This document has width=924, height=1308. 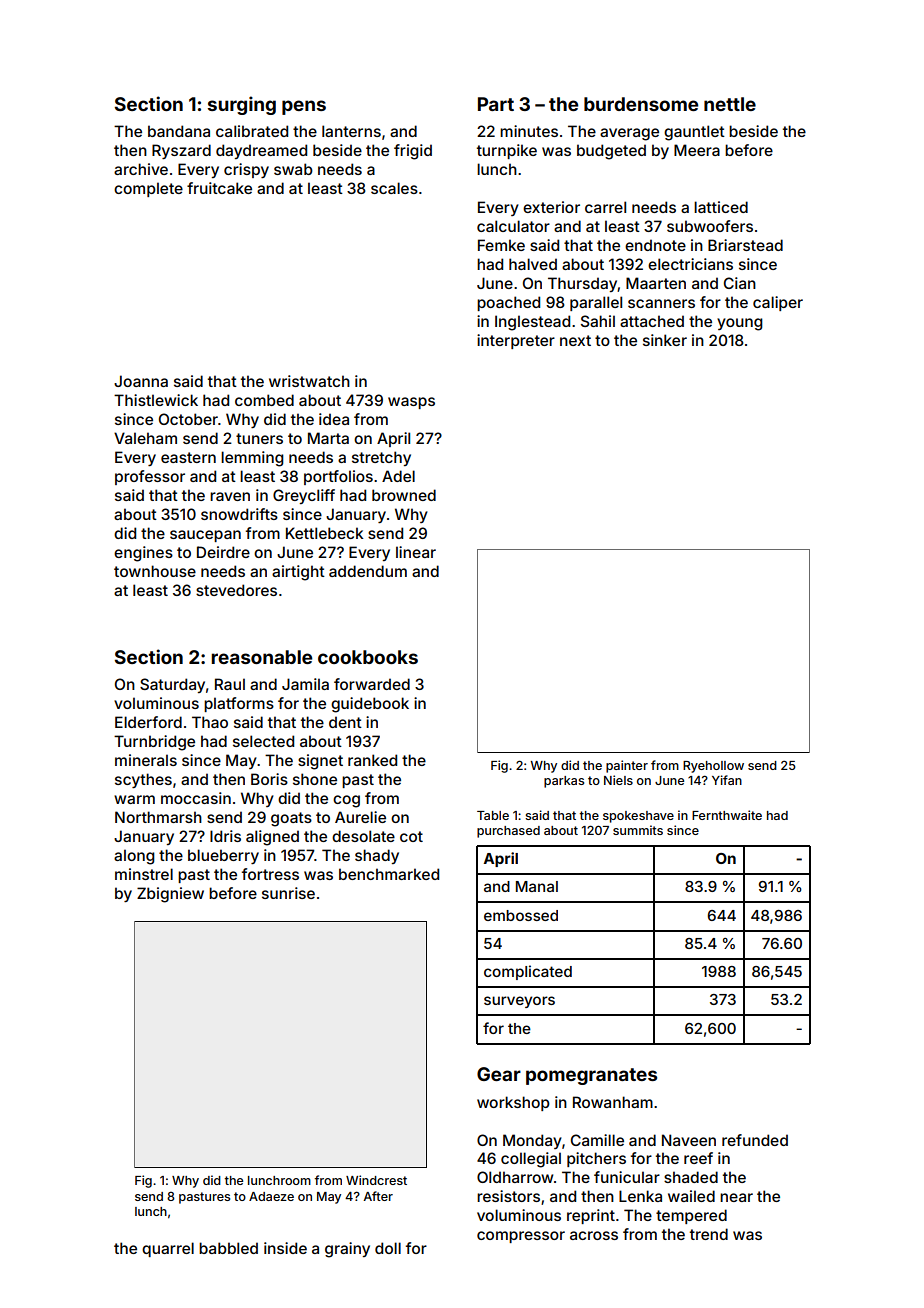 I want to click on browned, so click(x=404, y=495).
